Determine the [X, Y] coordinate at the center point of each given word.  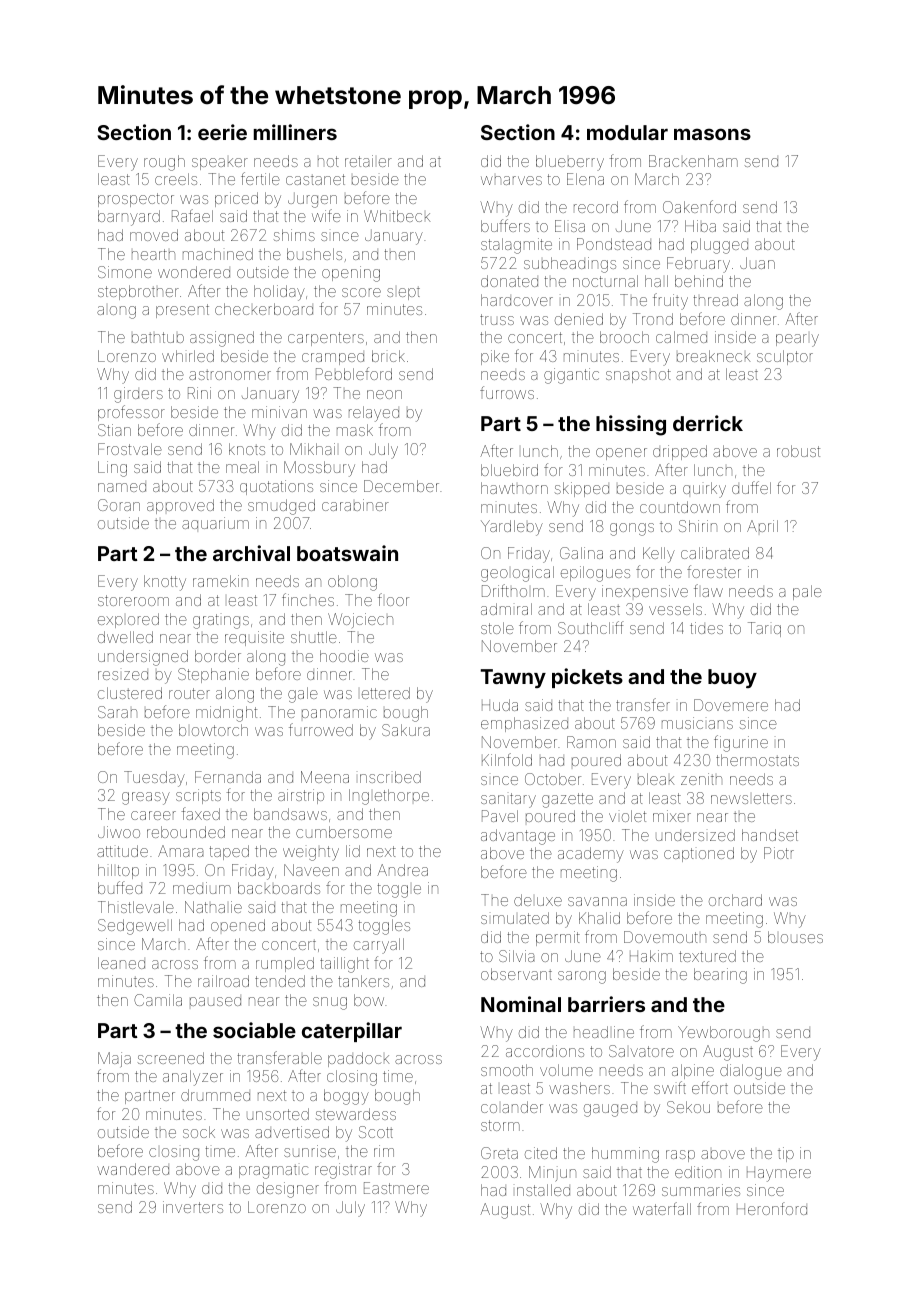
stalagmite [516, 246]
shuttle [314, 637]
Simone [125, 272]
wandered [133, 1169]
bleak [656, 779]
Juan [757, 263]
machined [218, 254]
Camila [158, 1000]
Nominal [521, 1004]
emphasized [524, 724]
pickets [587, 678]
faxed [200, 813]
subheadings [570, 265]
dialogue [751, 1072]
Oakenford [699, 206]
